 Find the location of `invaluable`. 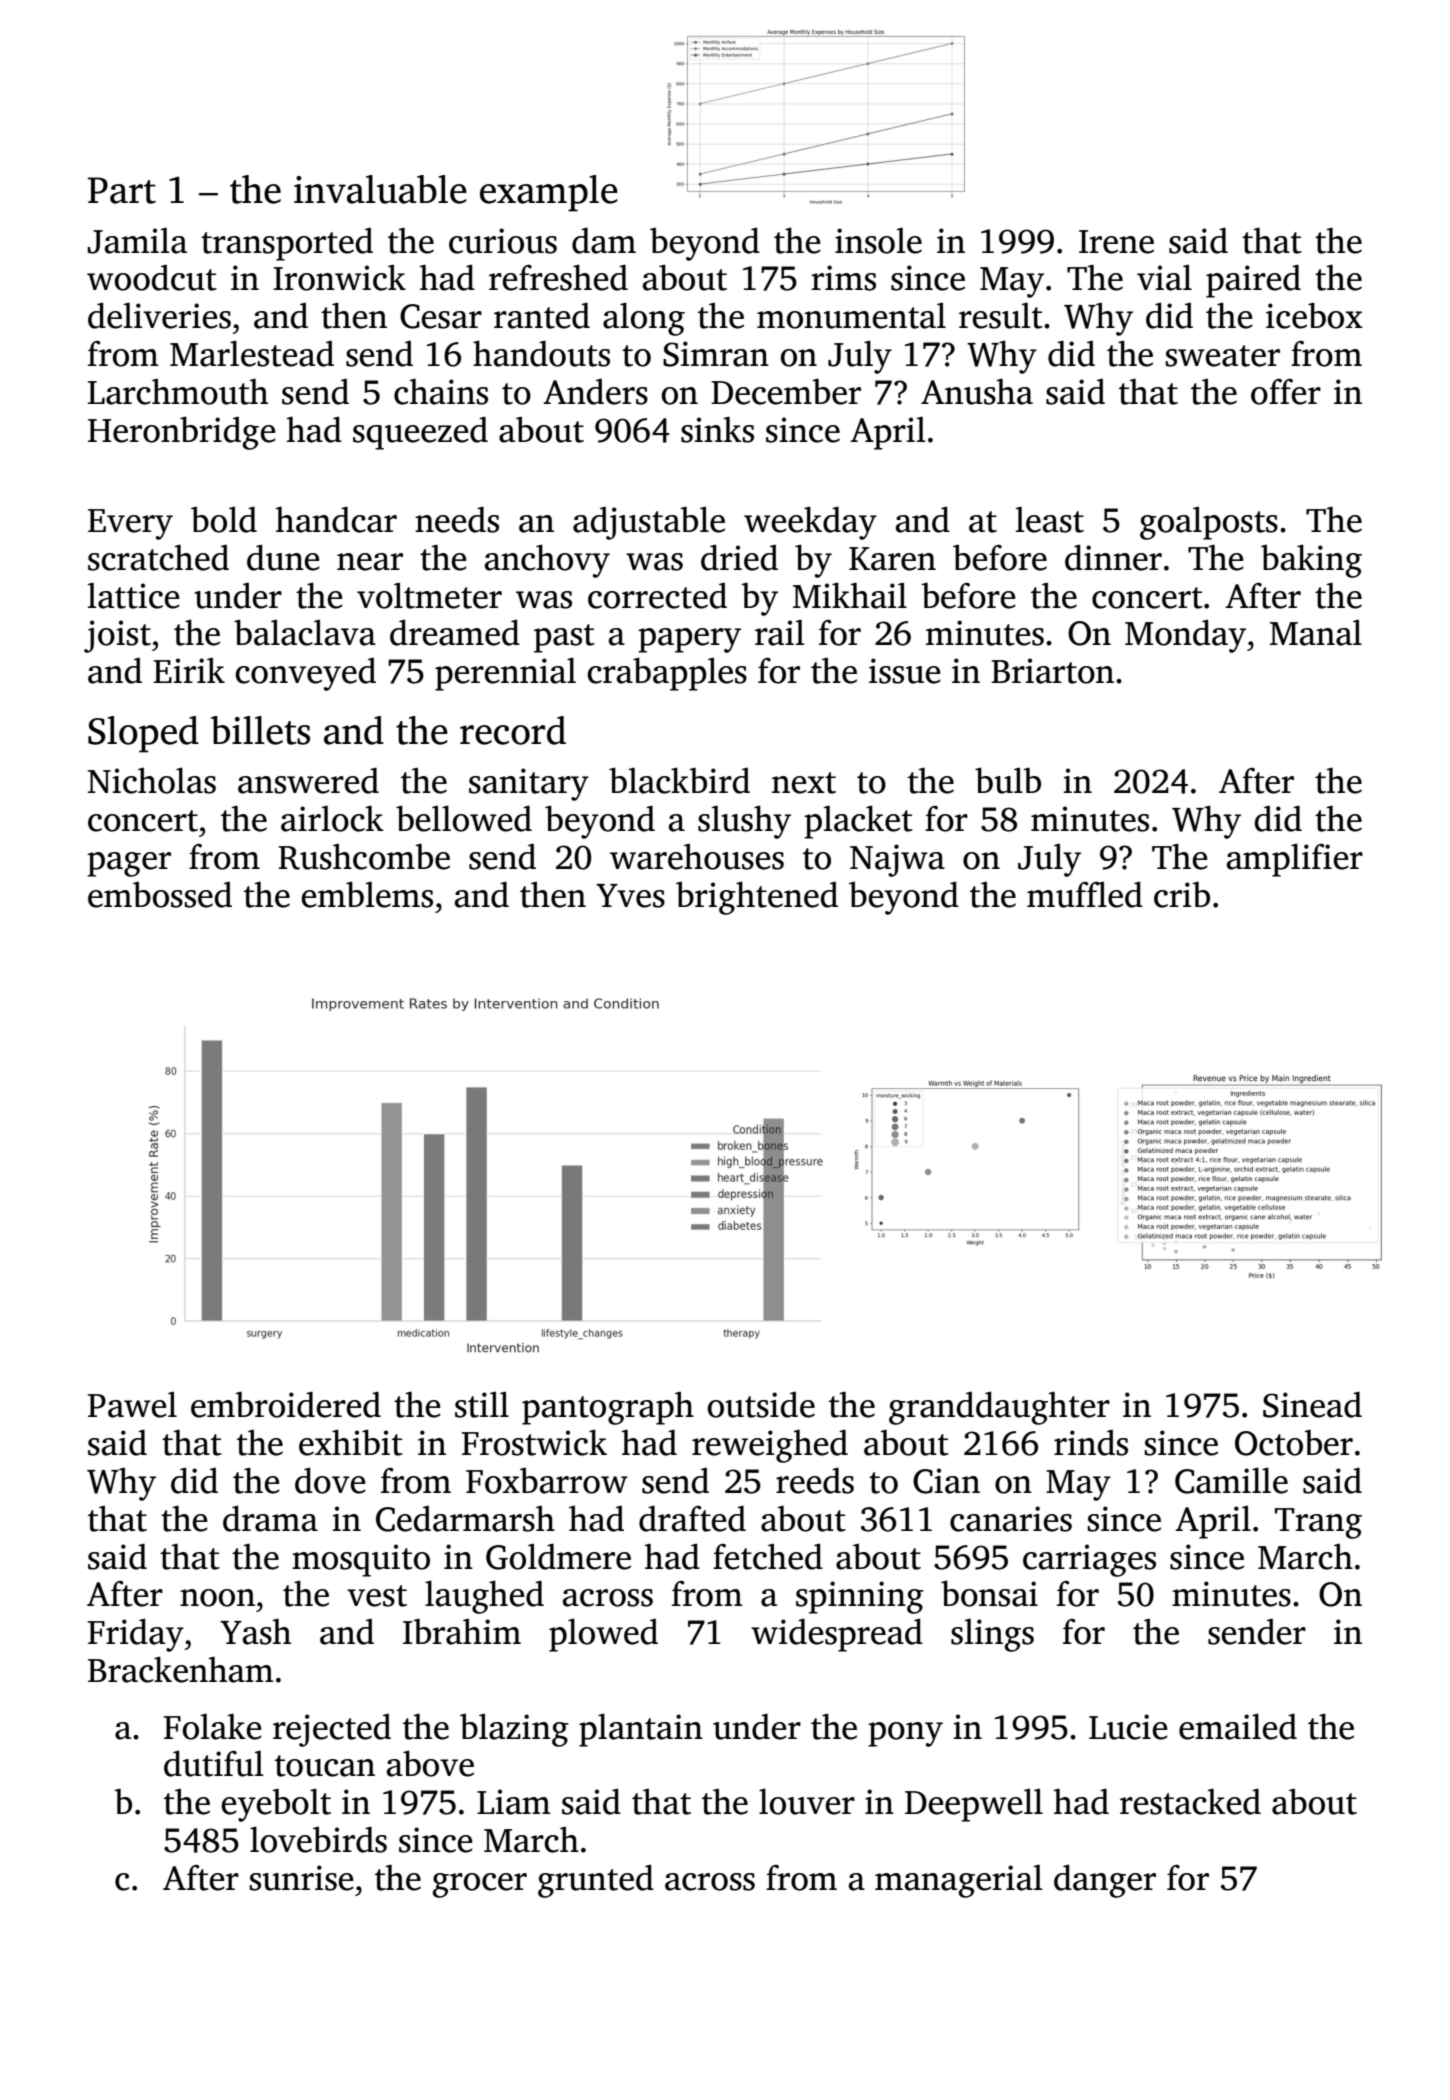

invaluable is located at coordinates (380, 189).
